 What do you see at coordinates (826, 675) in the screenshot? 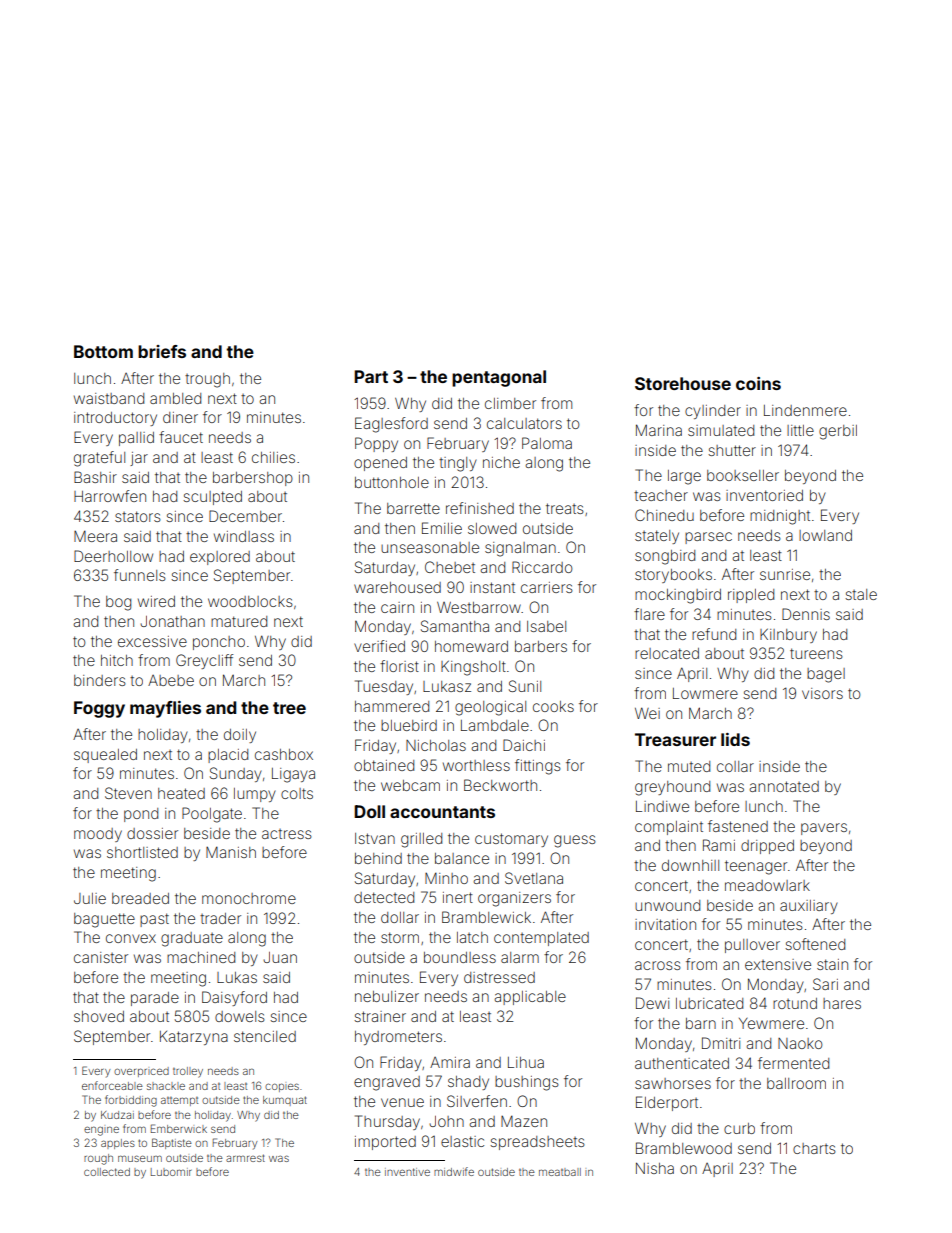
I see `bagel` at bounding box center [826, 675].
